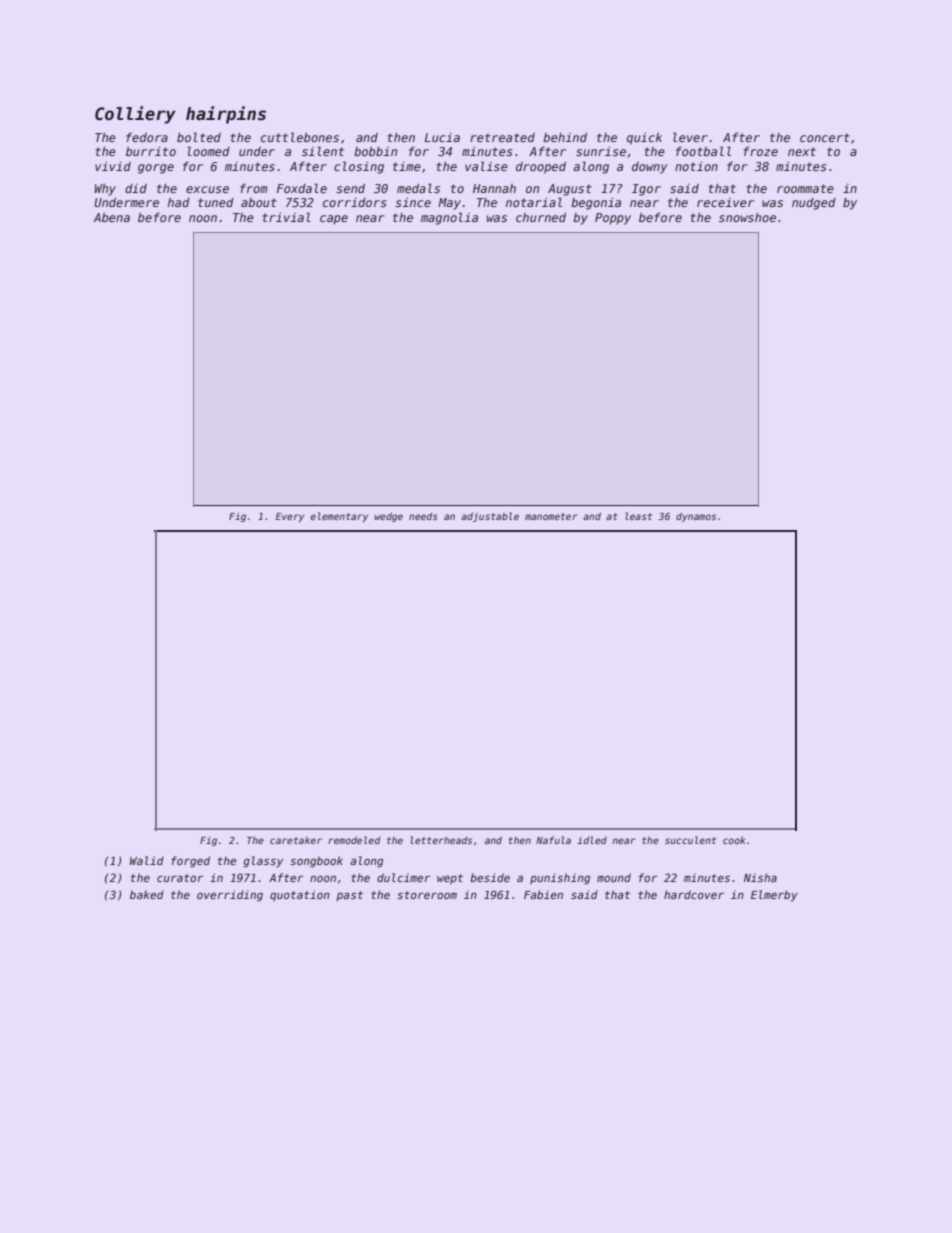  What do you see at coordinates (147, 894) in the page?
I see `baked` at bounding box center [147, 894].
